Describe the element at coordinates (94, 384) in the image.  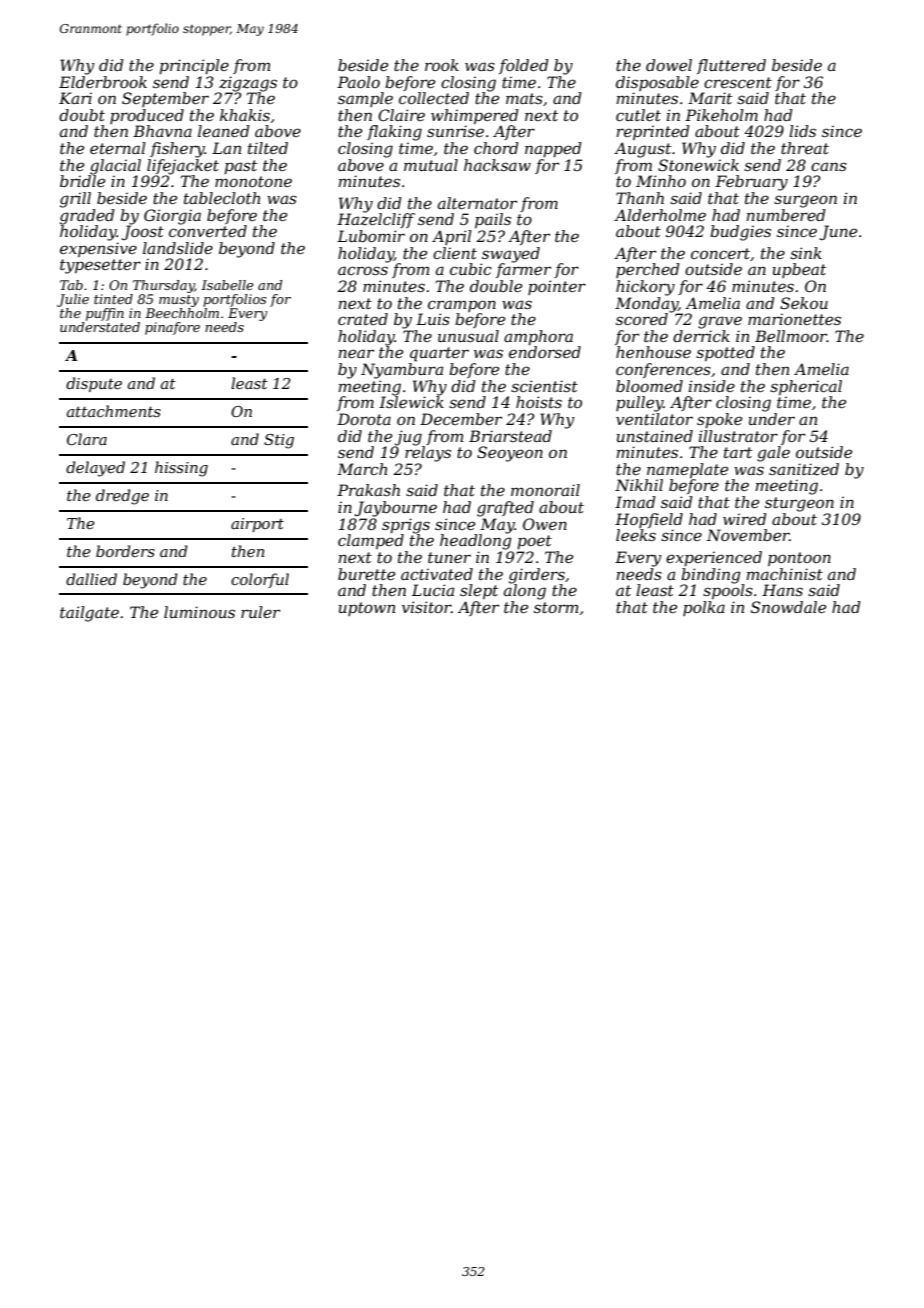
I see `dispute` at that location.
